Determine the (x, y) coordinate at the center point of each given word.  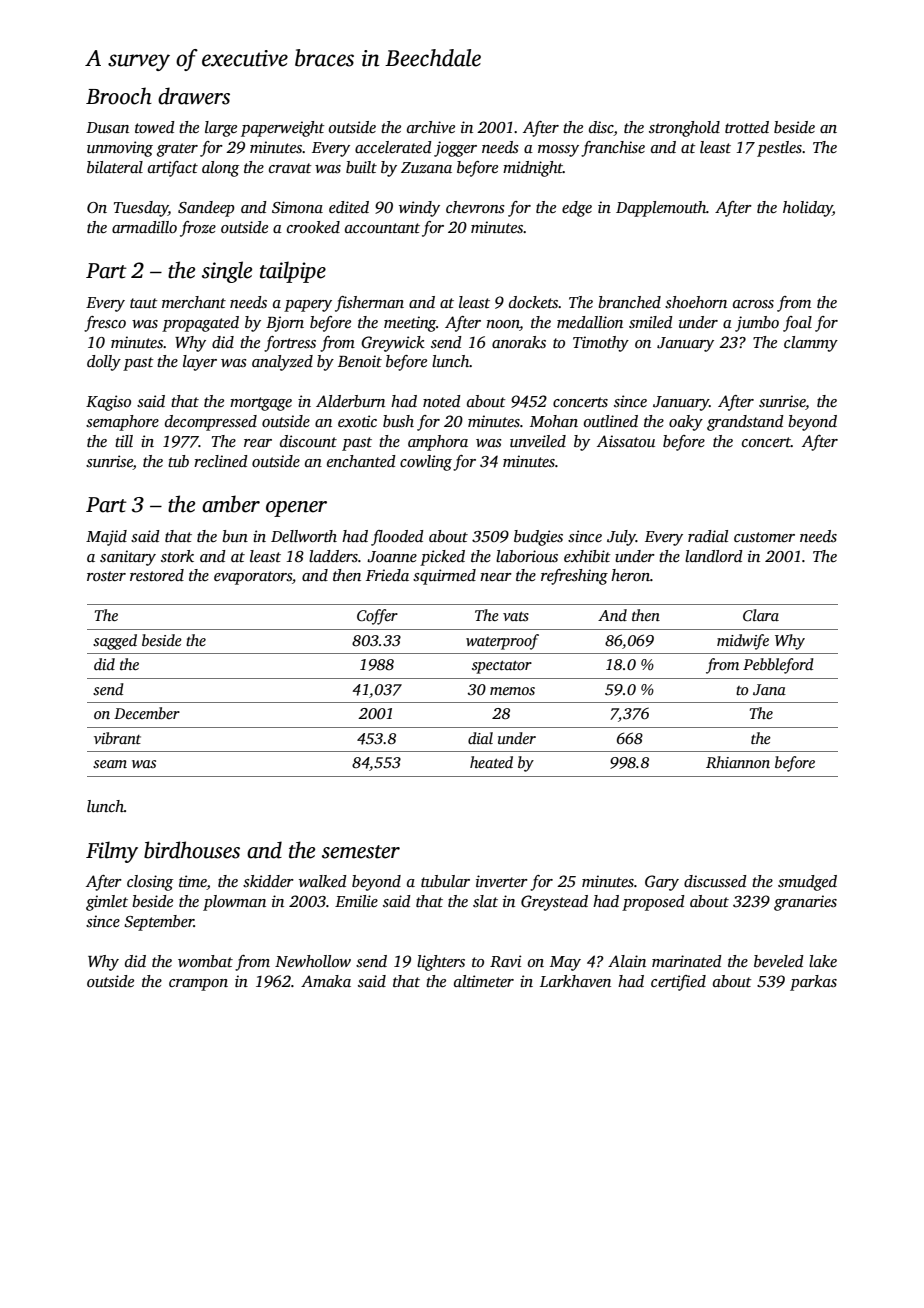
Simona (297, 207)
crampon (198, 985)
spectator (502, 667)
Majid (106, 538)
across (753, 304)
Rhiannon (738, 762)
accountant (382, 228)
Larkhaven (575, 981)
